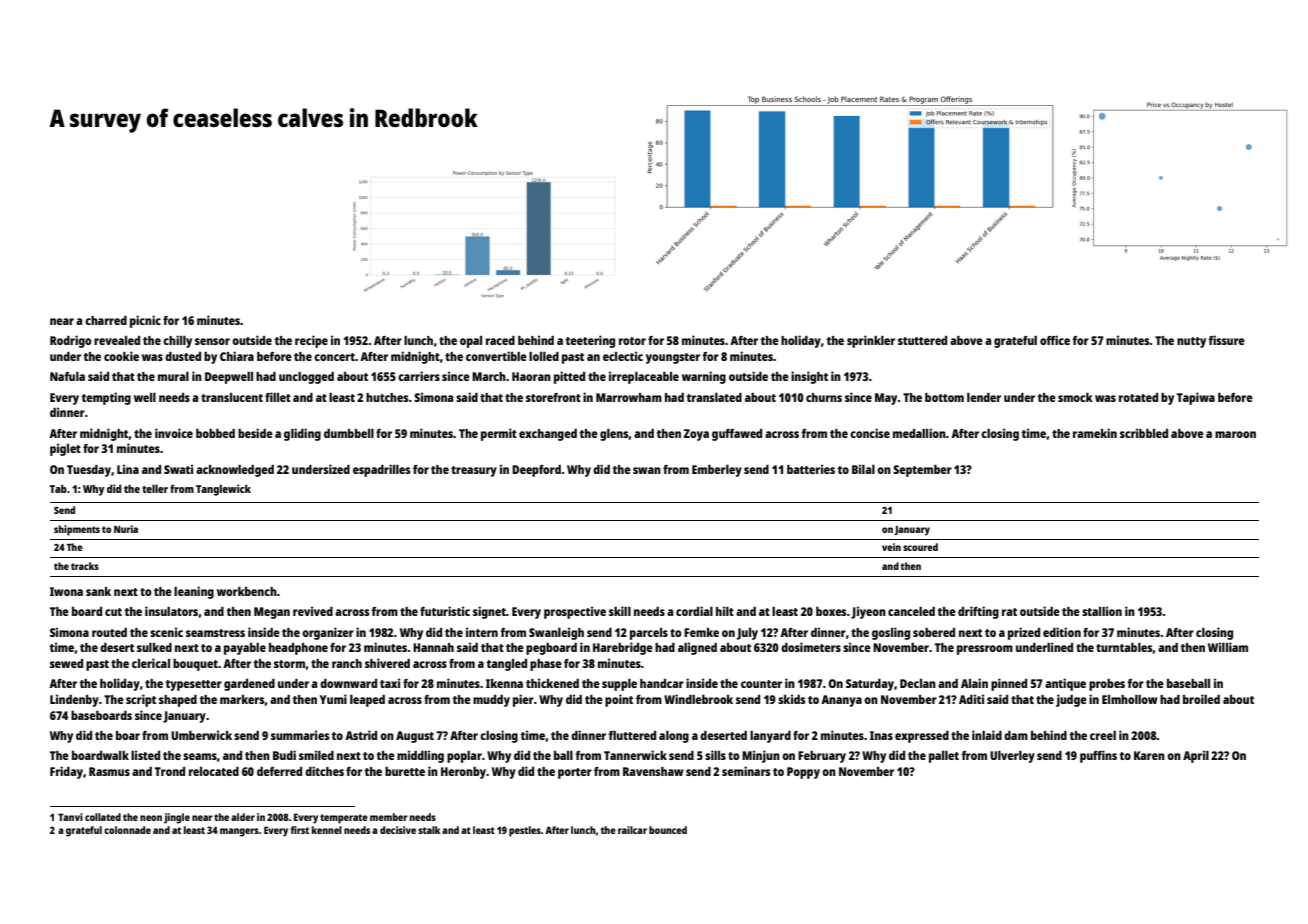 This screenshot has height=924, width=1308. I want to click on tempting, so click(106, 398).
